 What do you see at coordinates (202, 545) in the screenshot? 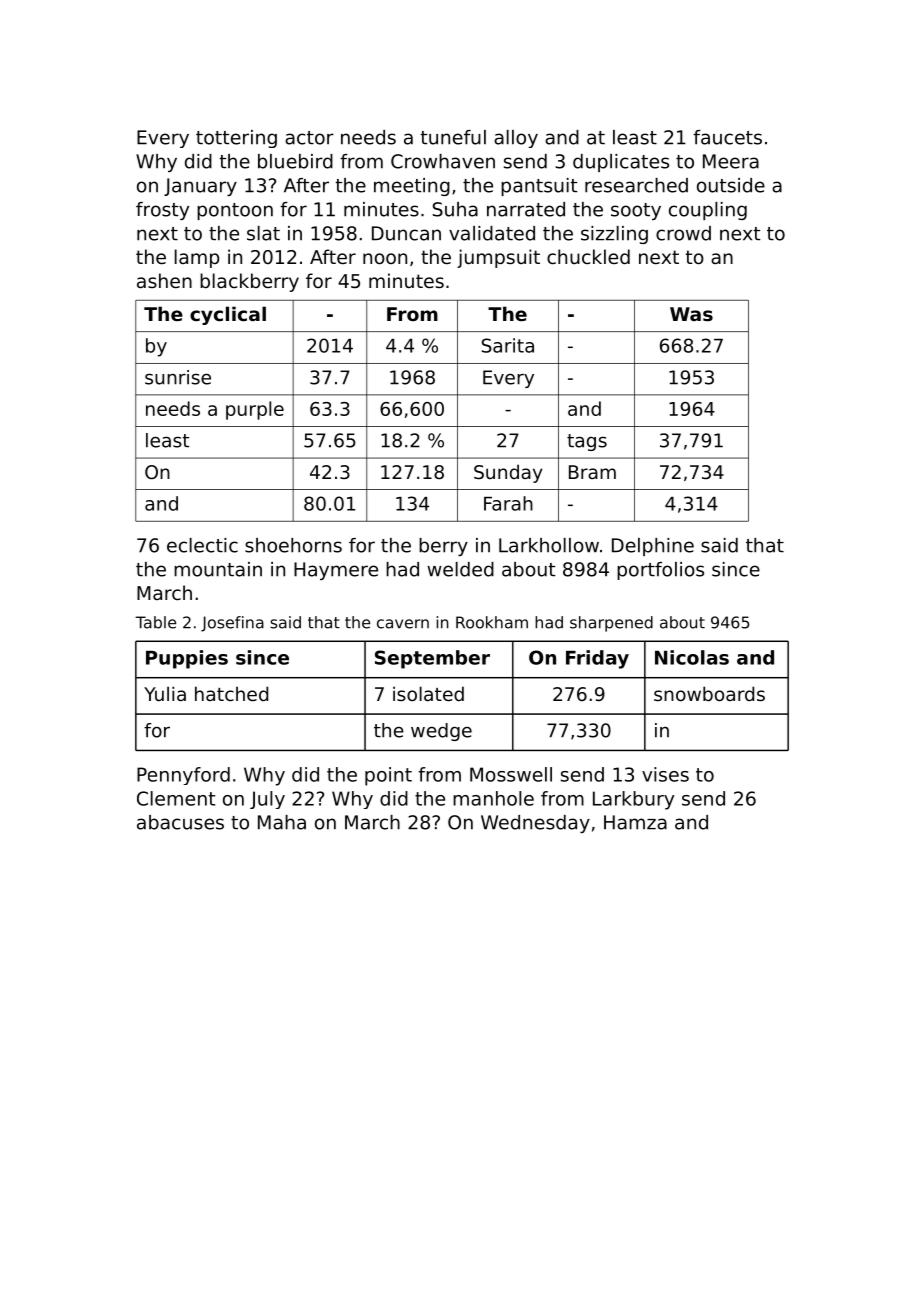
I see `eclectic` at bounding box center [202, 545].
